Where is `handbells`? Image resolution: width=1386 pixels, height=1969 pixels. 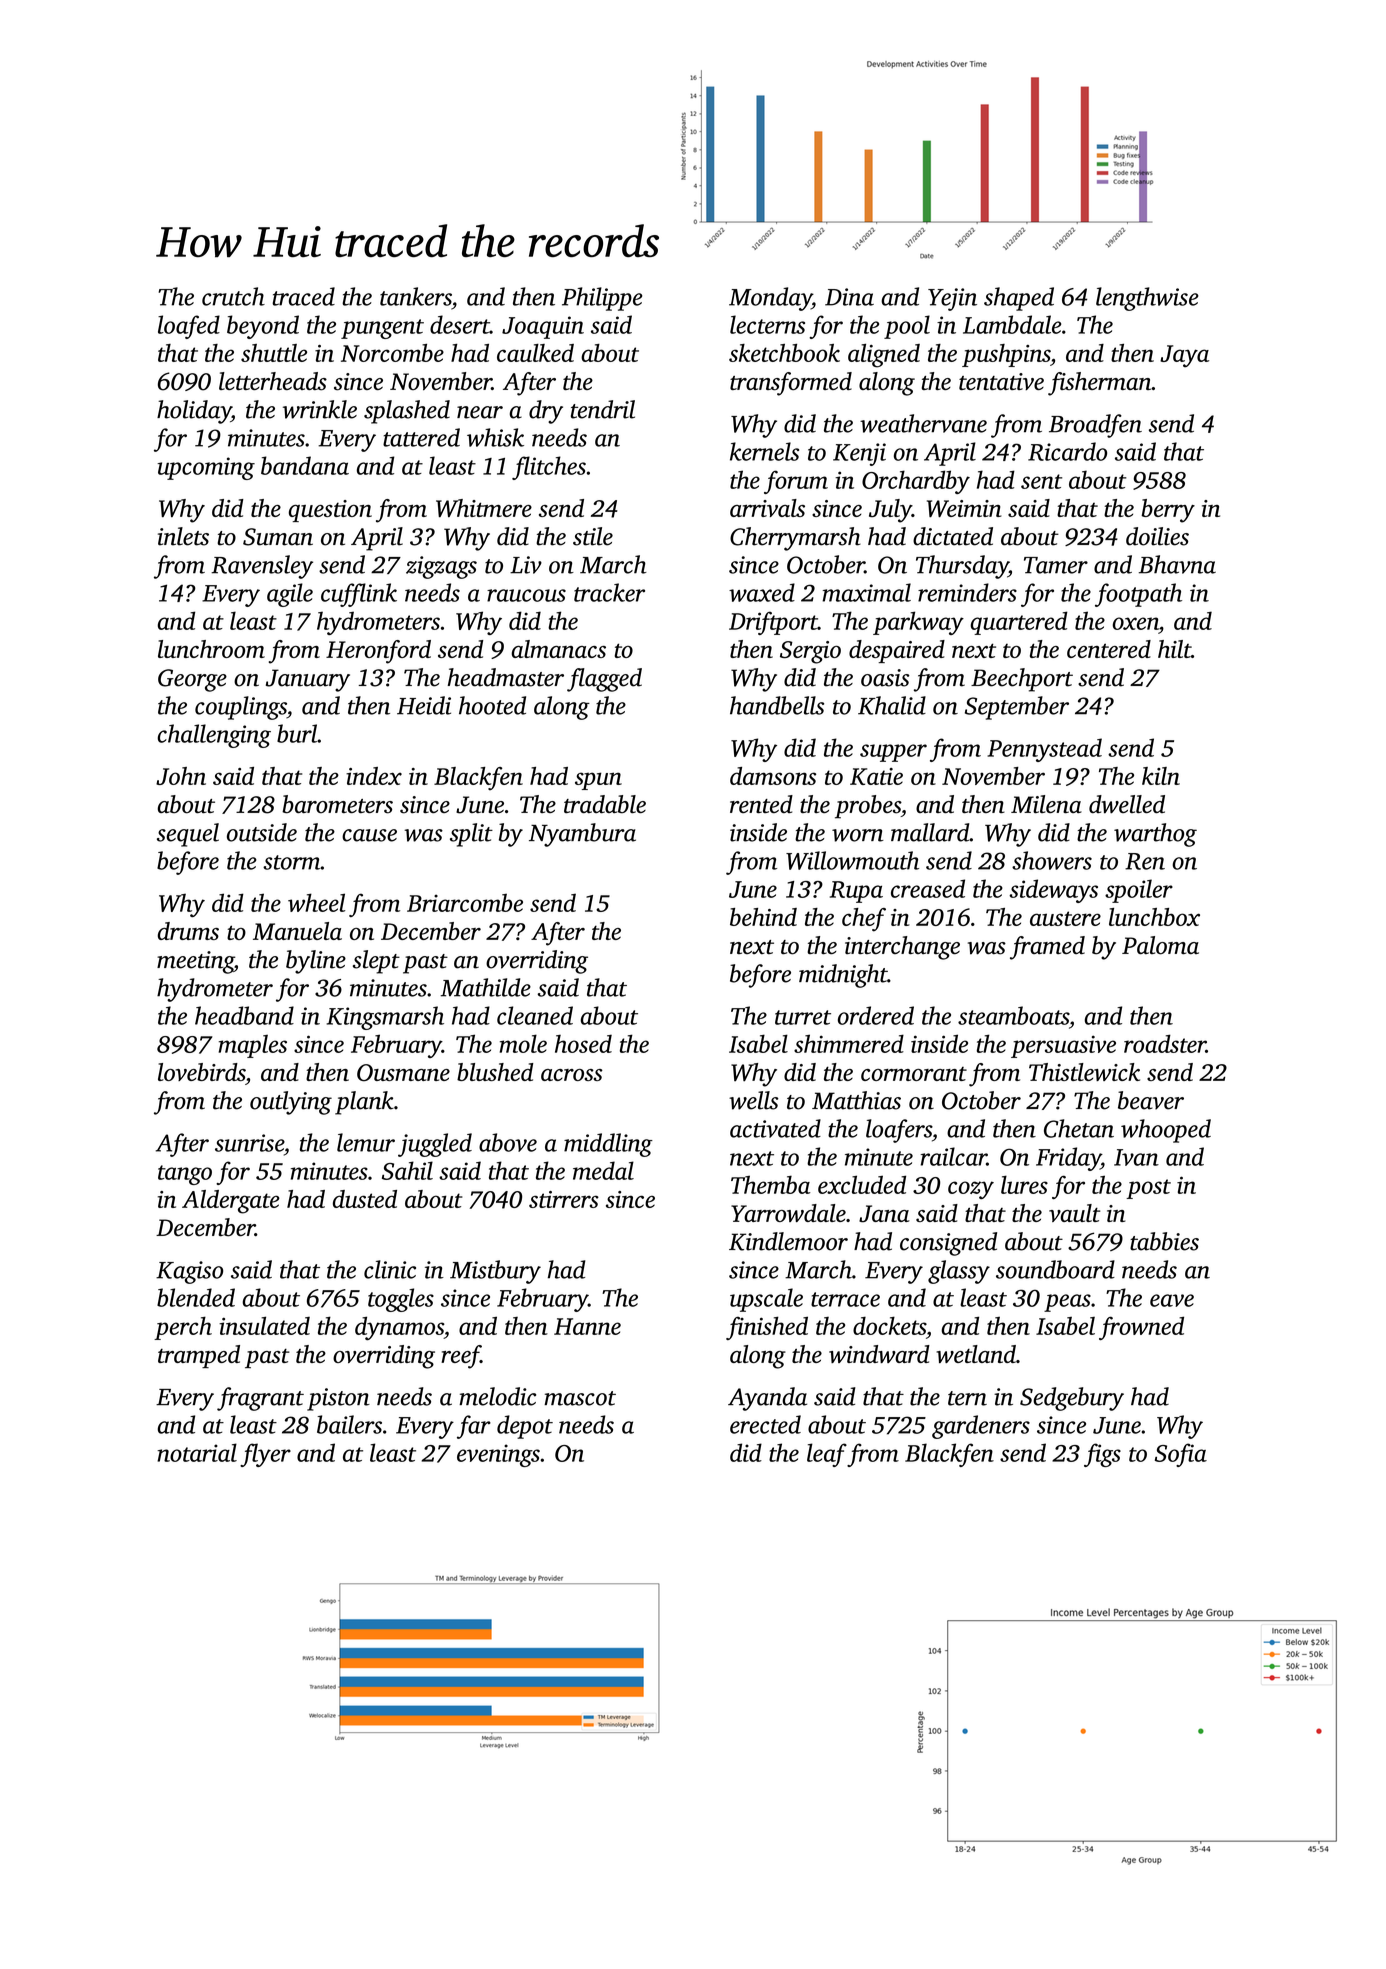 handbells is located at coordinates (777, 705).
